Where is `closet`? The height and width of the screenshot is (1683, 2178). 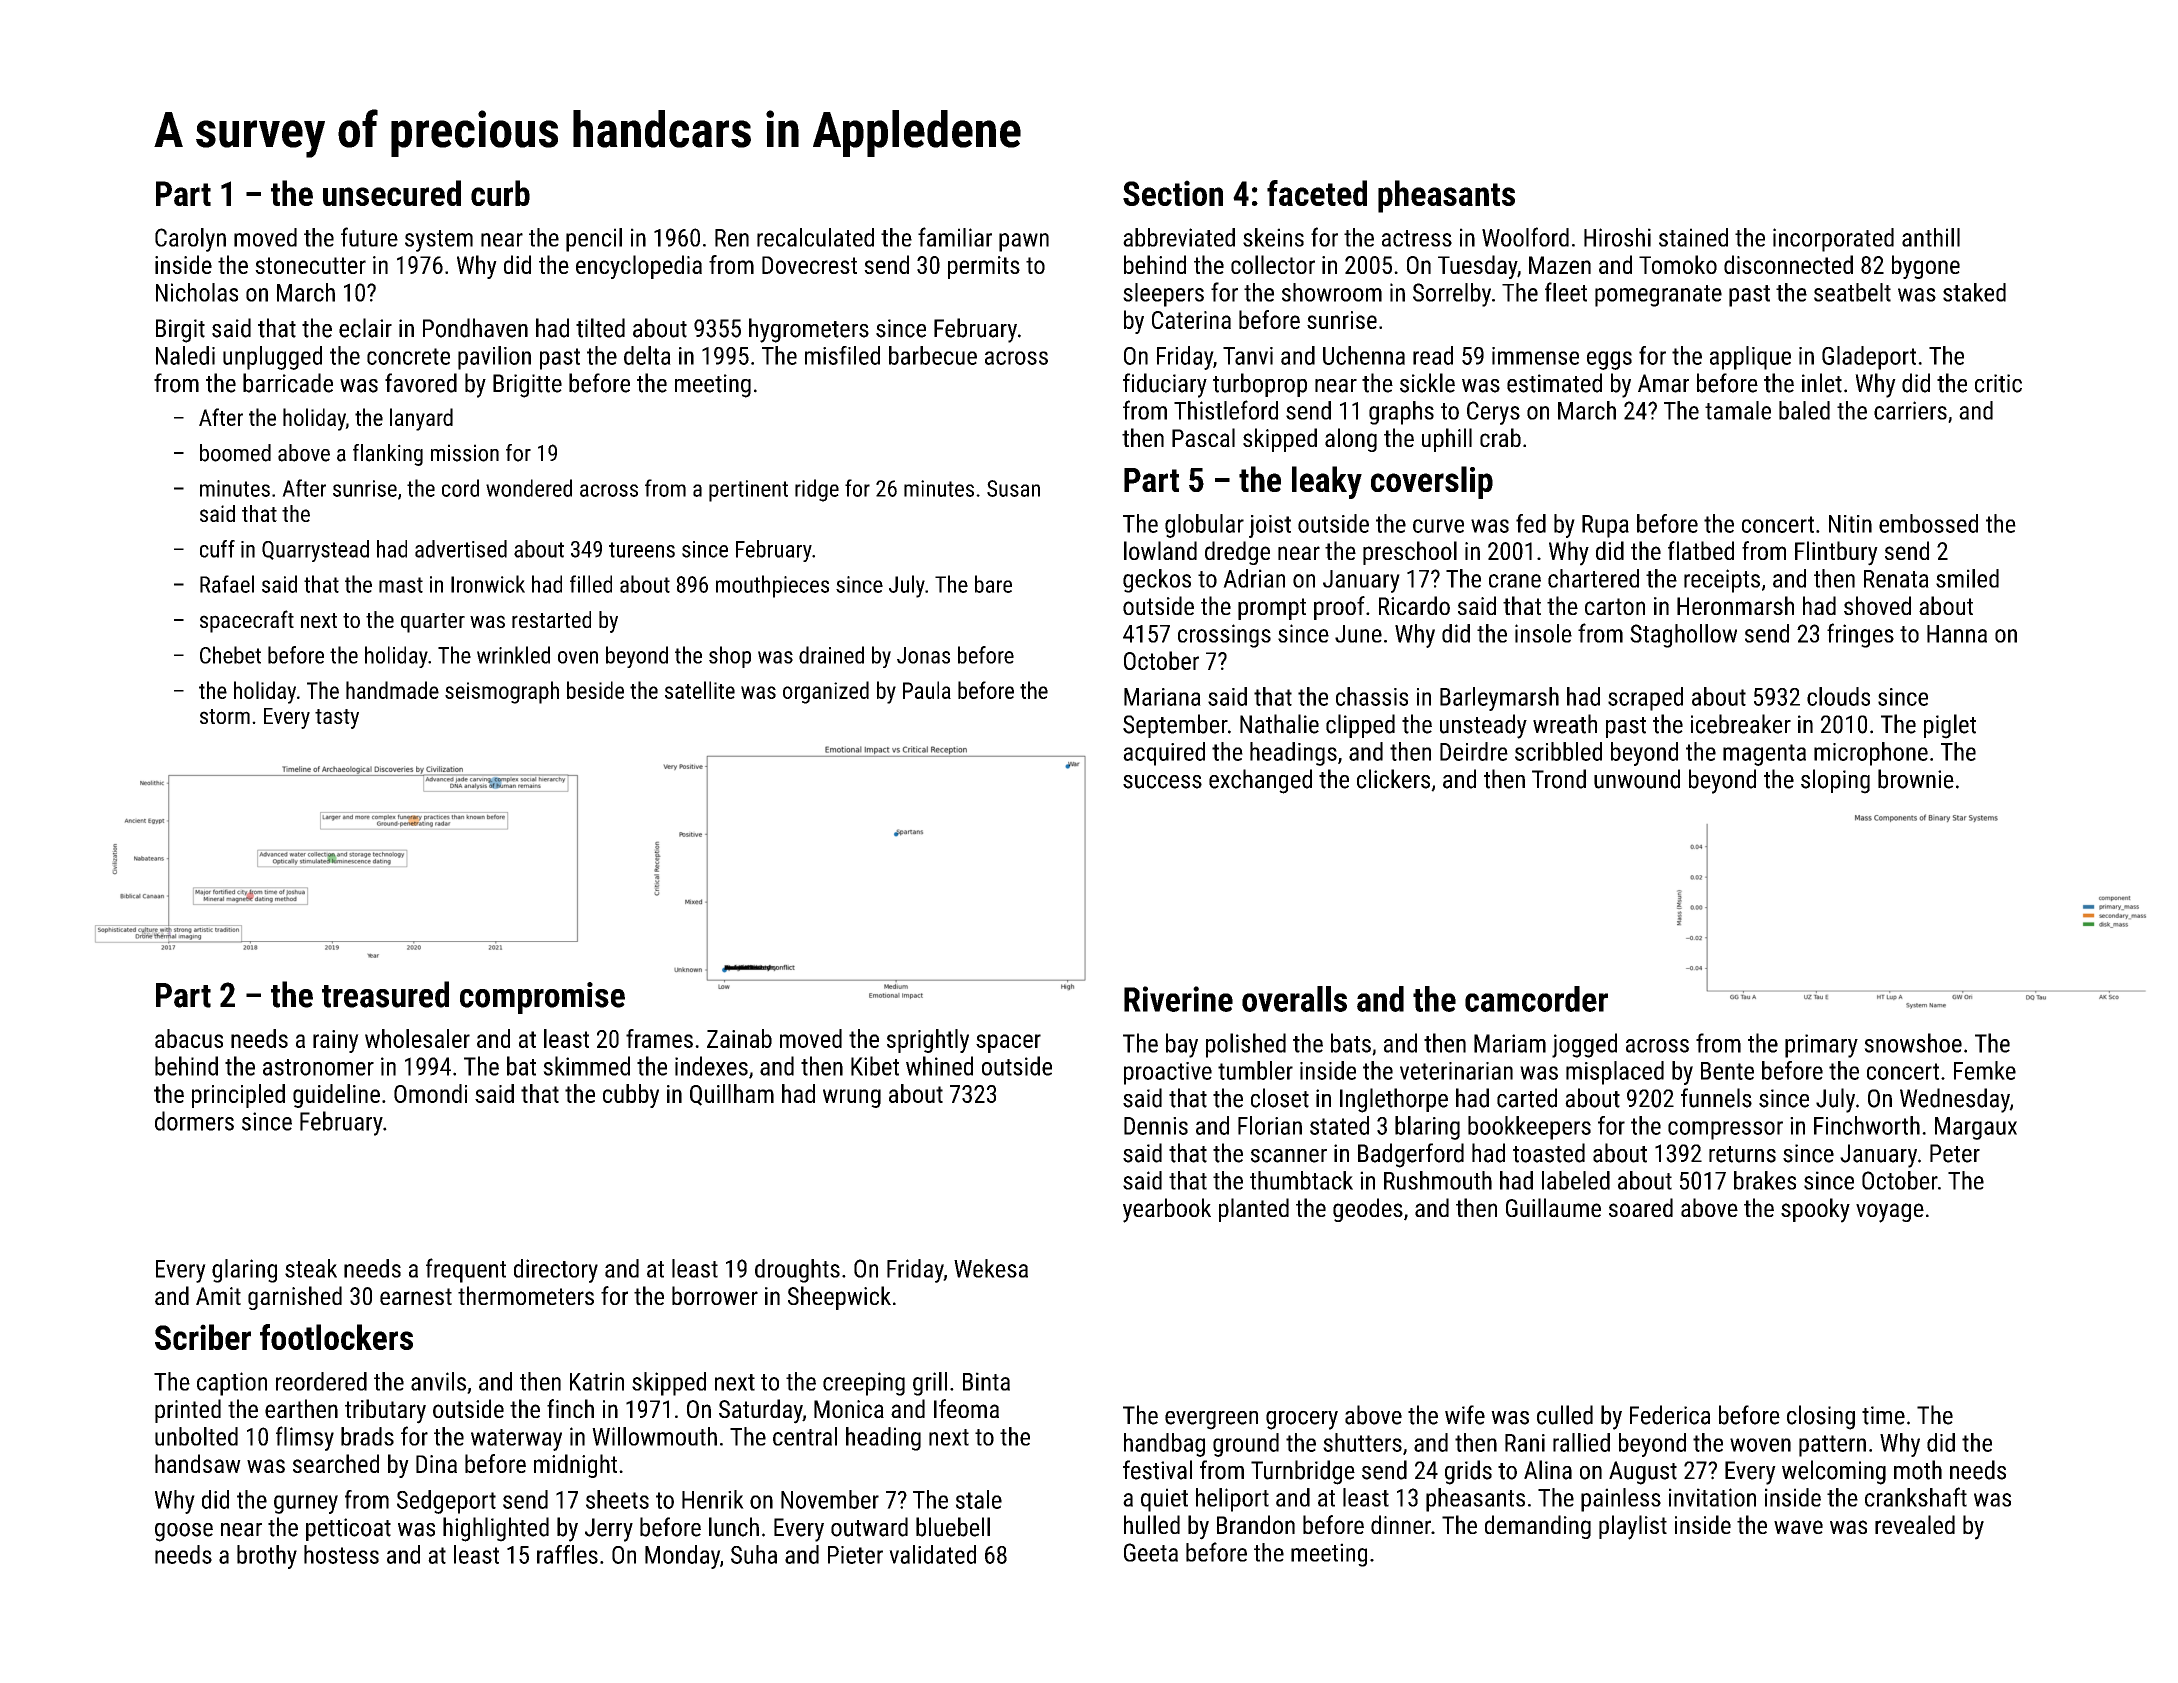 closet is located at coordinates (1280, 1098).
